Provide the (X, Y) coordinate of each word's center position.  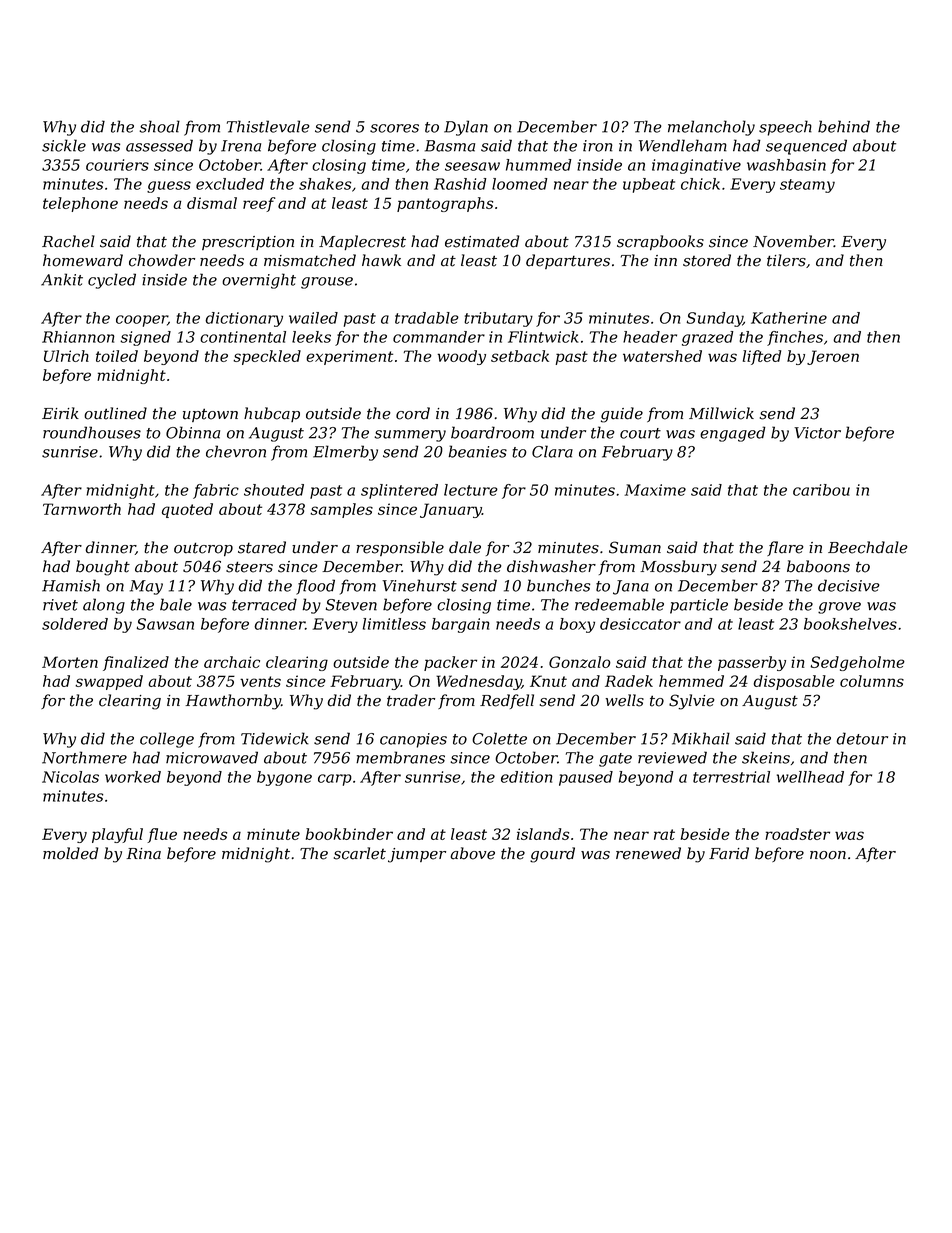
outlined (115, 413)
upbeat (649, 185)
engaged (733, 434)
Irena (241, 146)
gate (615, 760)
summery (410, 436)
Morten (70, 662)
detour (862, 738)
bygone (284, 778)
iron (597, 146)
